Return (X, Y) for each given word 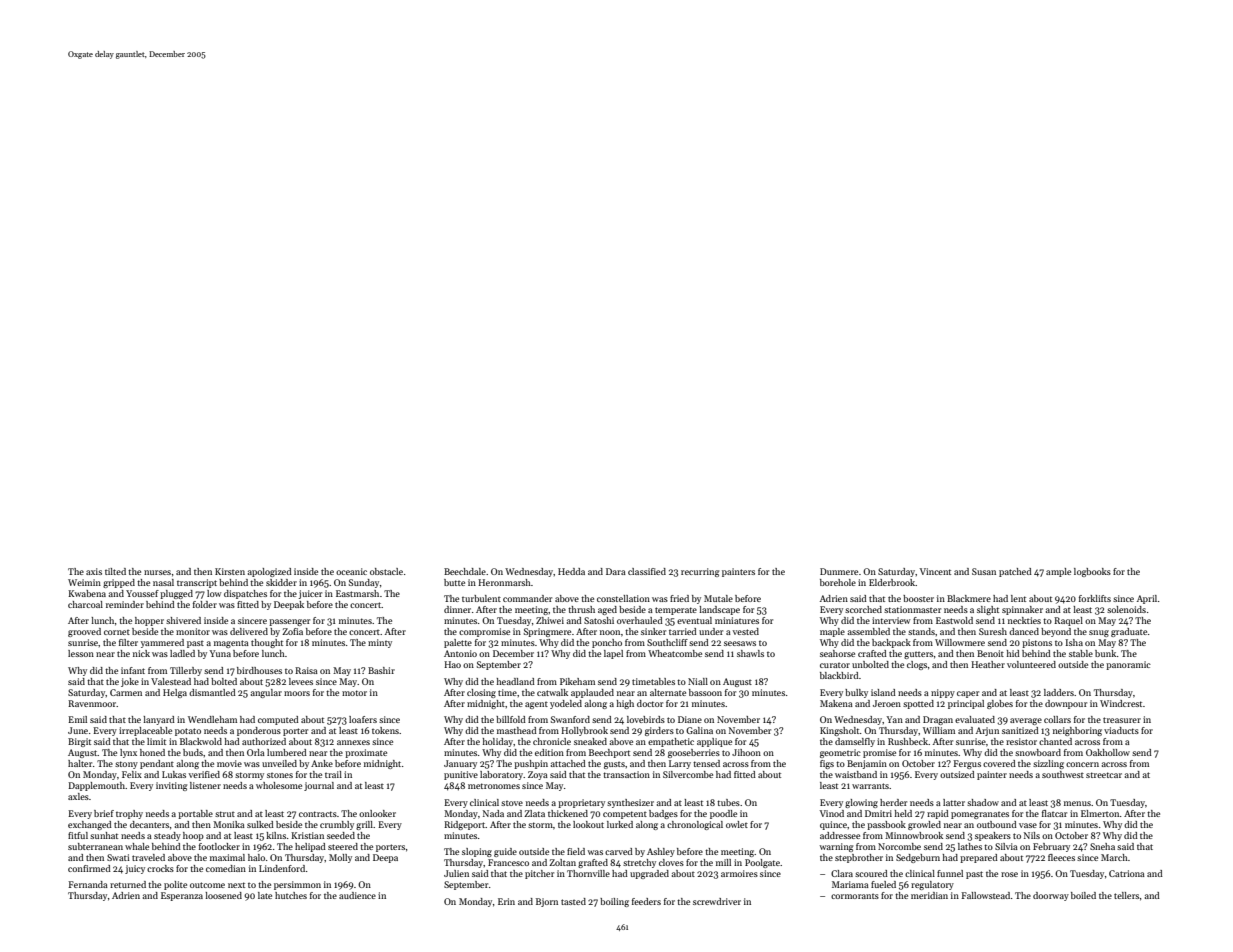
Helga (175, 693)
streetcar (1104, 775)
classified (647, 571)
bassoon (705, 692)
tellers (1126, 895)
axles (78, 796)
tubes (728, 802)
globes (1000, 704)
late (265, 895)
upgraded (649, 874)
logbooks (1092, 572)
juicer (310, 594)
